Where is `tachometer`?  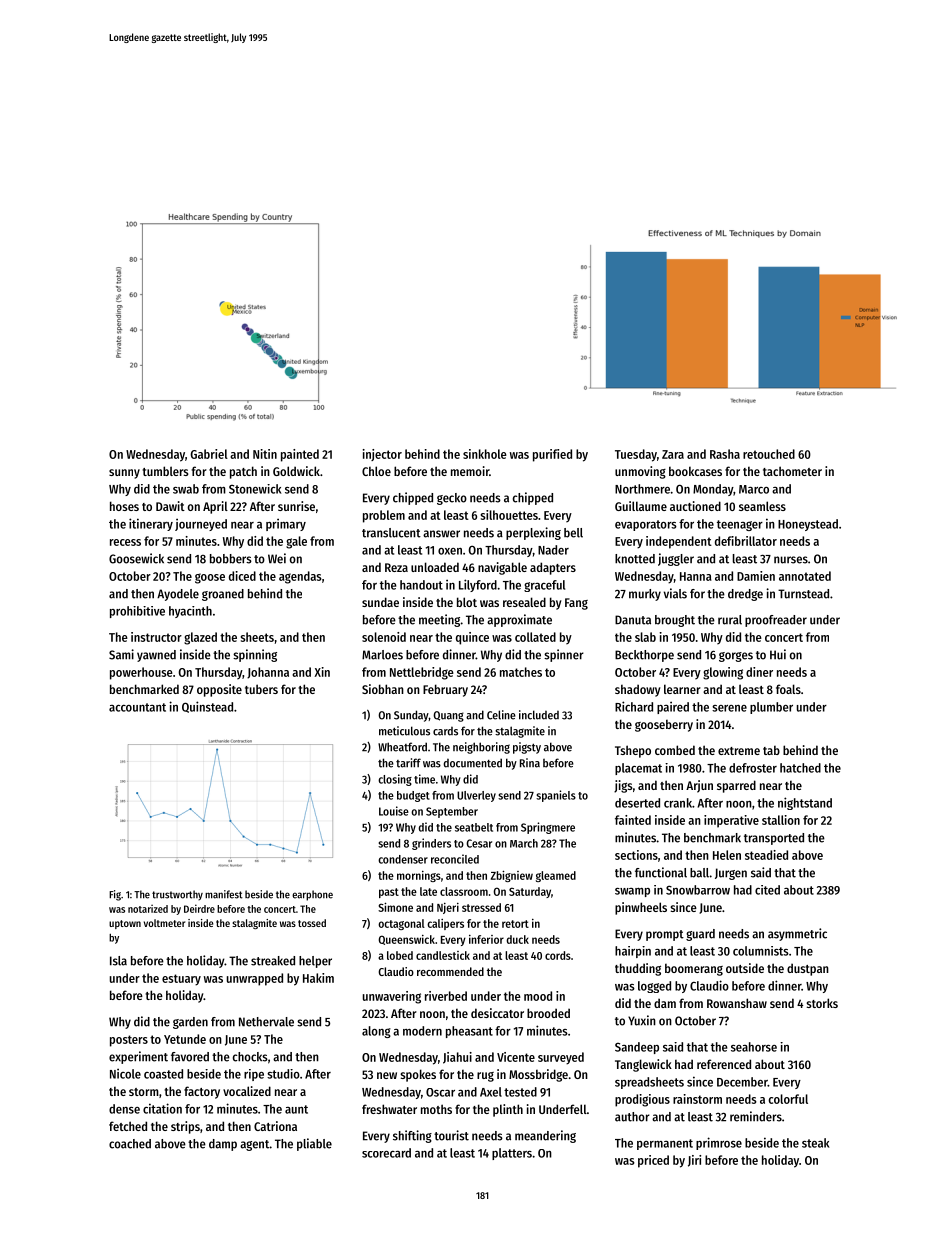 tachometer is located at coordinates (792, 471).
